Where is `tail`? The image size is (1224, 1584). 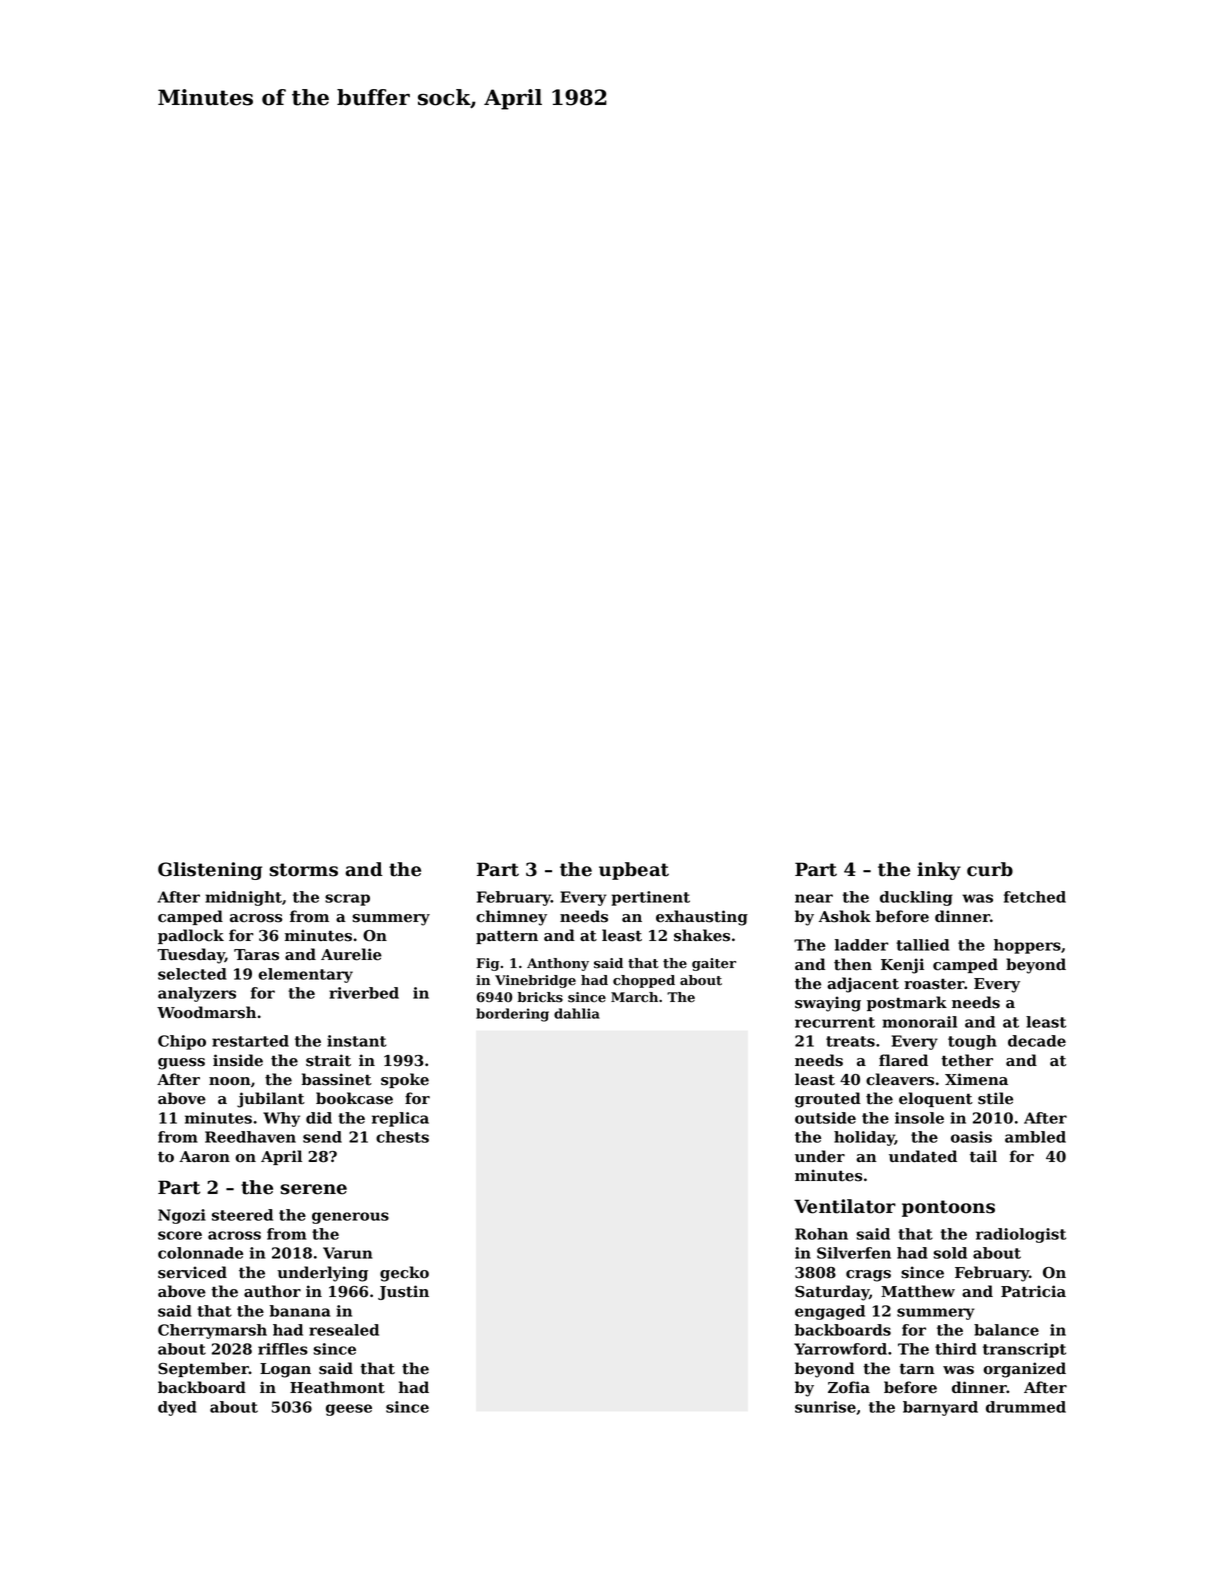
tail is located at coordinates (983, 1156).
